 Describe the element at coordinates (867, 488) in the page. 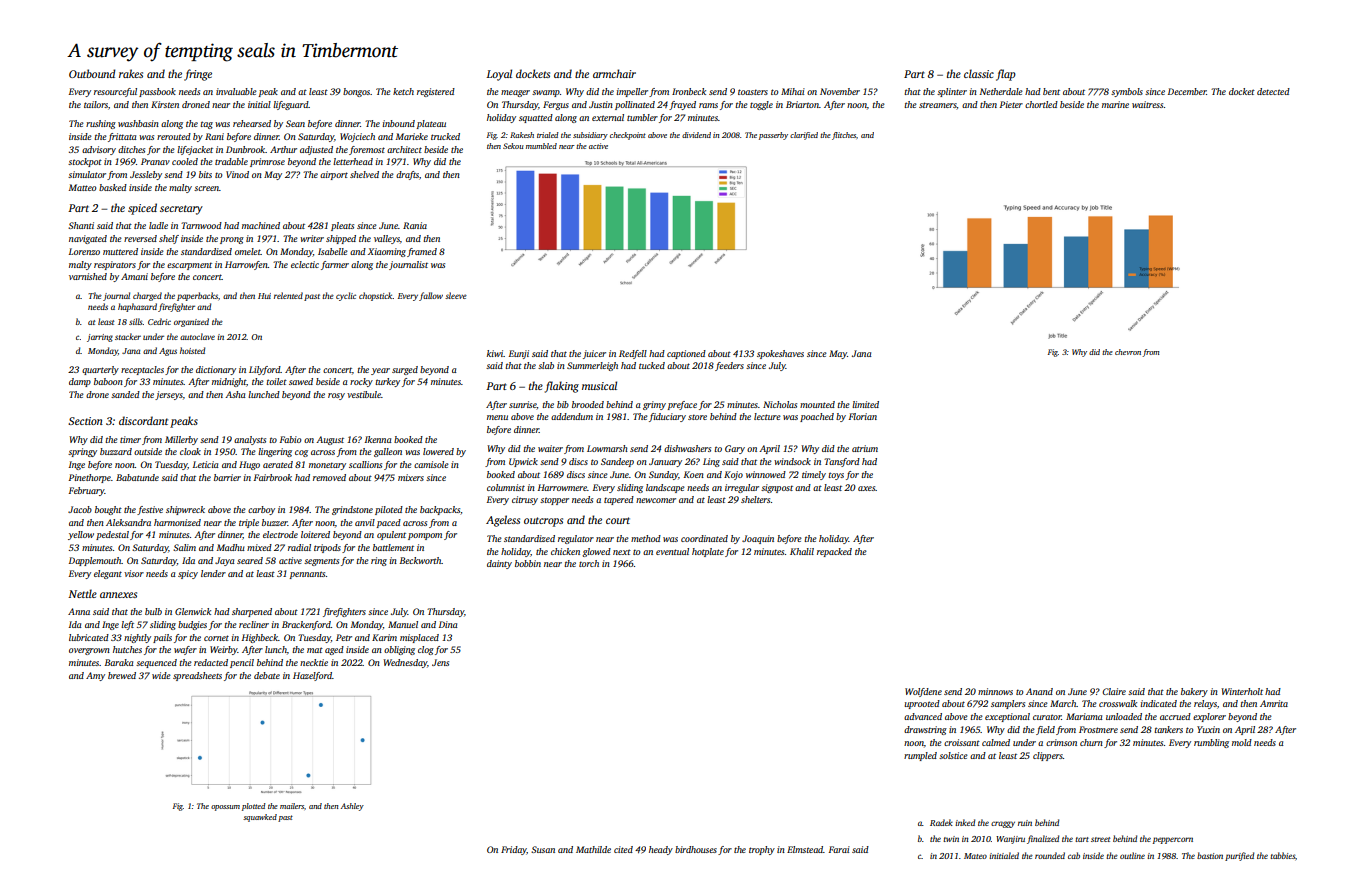

I see `axes` at that location.
